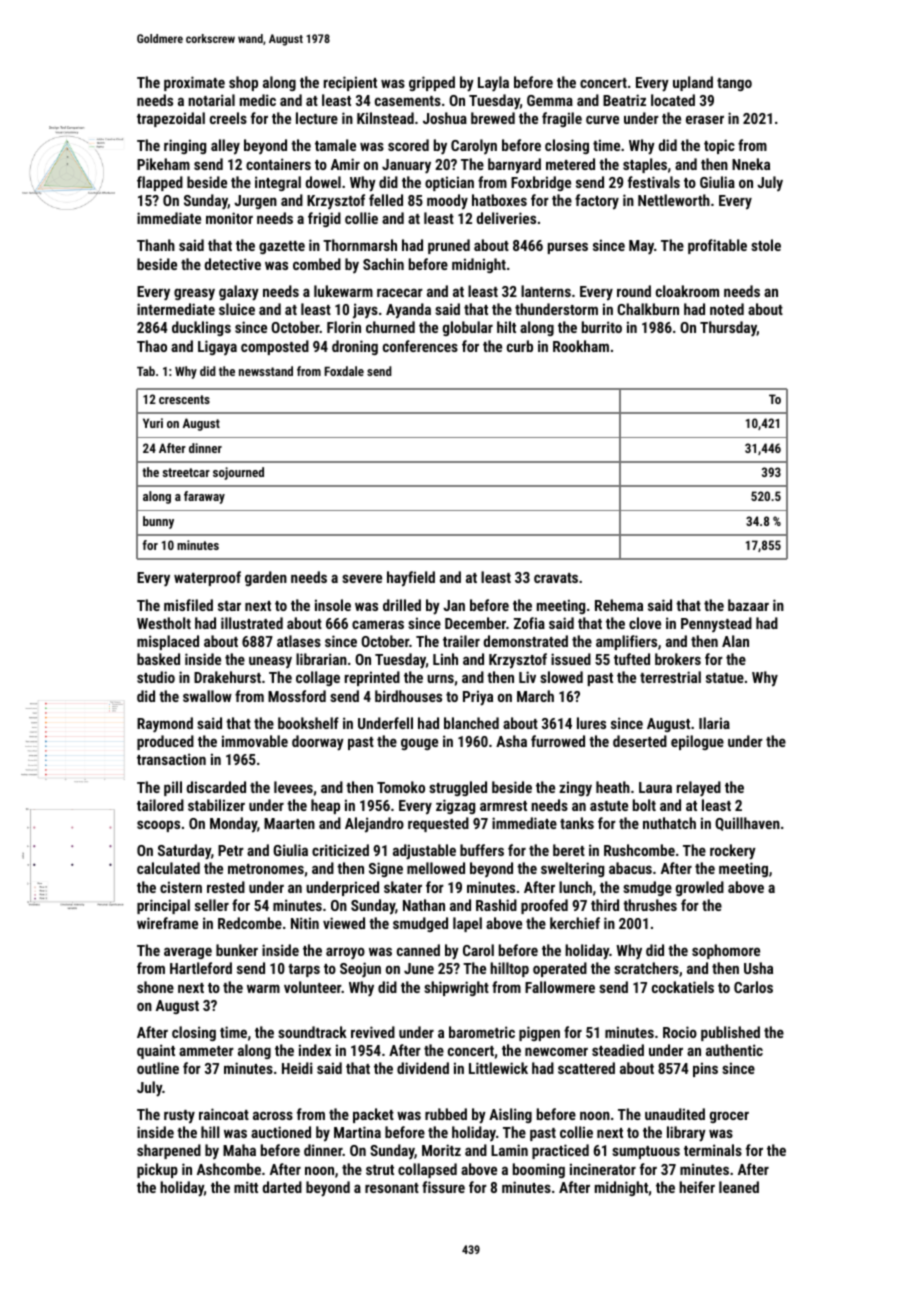  What do you see at coordinates (246, 1187) in the page?
I see `mitt` at bounding box center [246, 1187].
